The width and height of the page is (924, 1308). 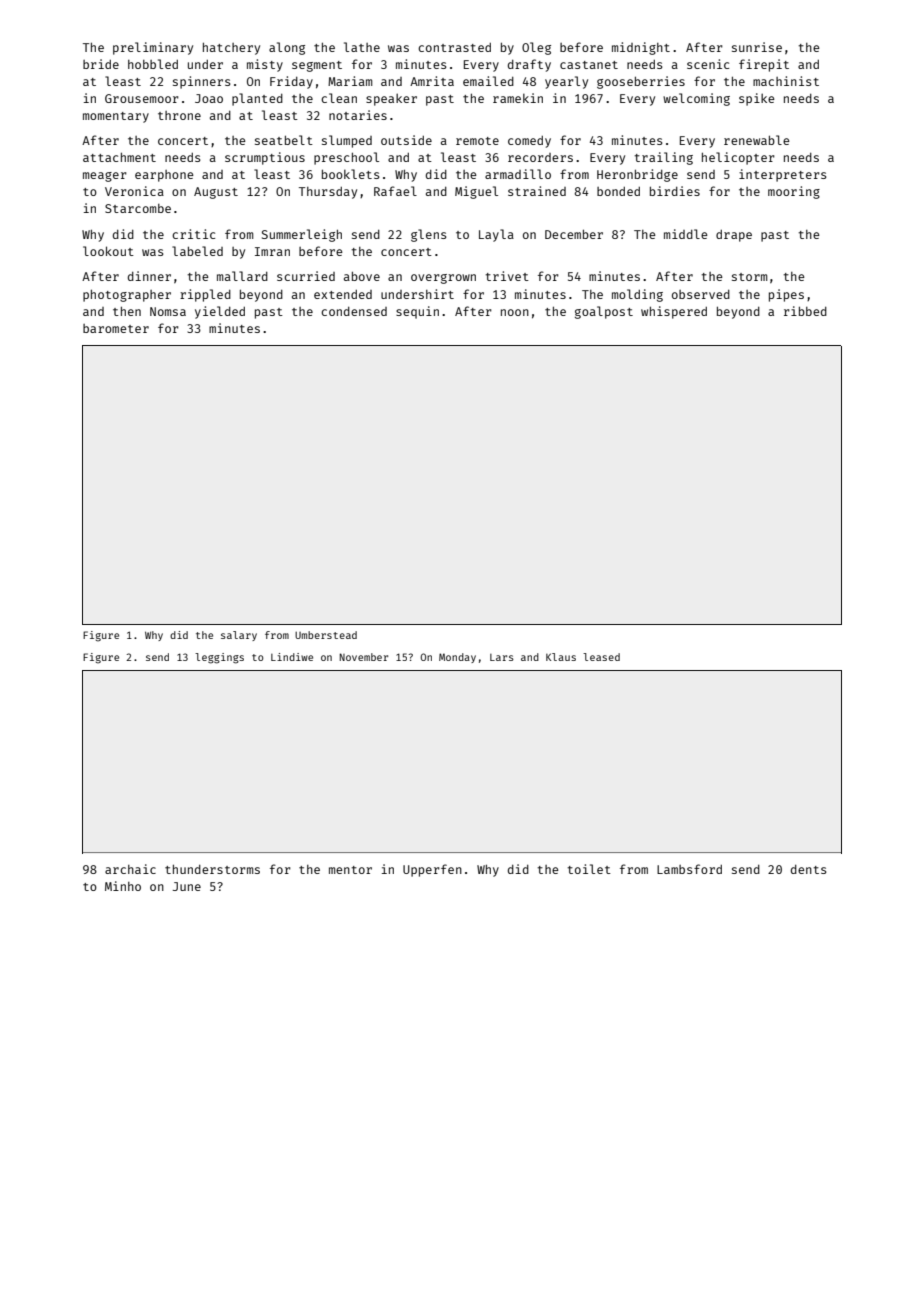 What do you see at coordinates (601, 657) in the page?
I see `leased` at bounding box center [601, 657].
